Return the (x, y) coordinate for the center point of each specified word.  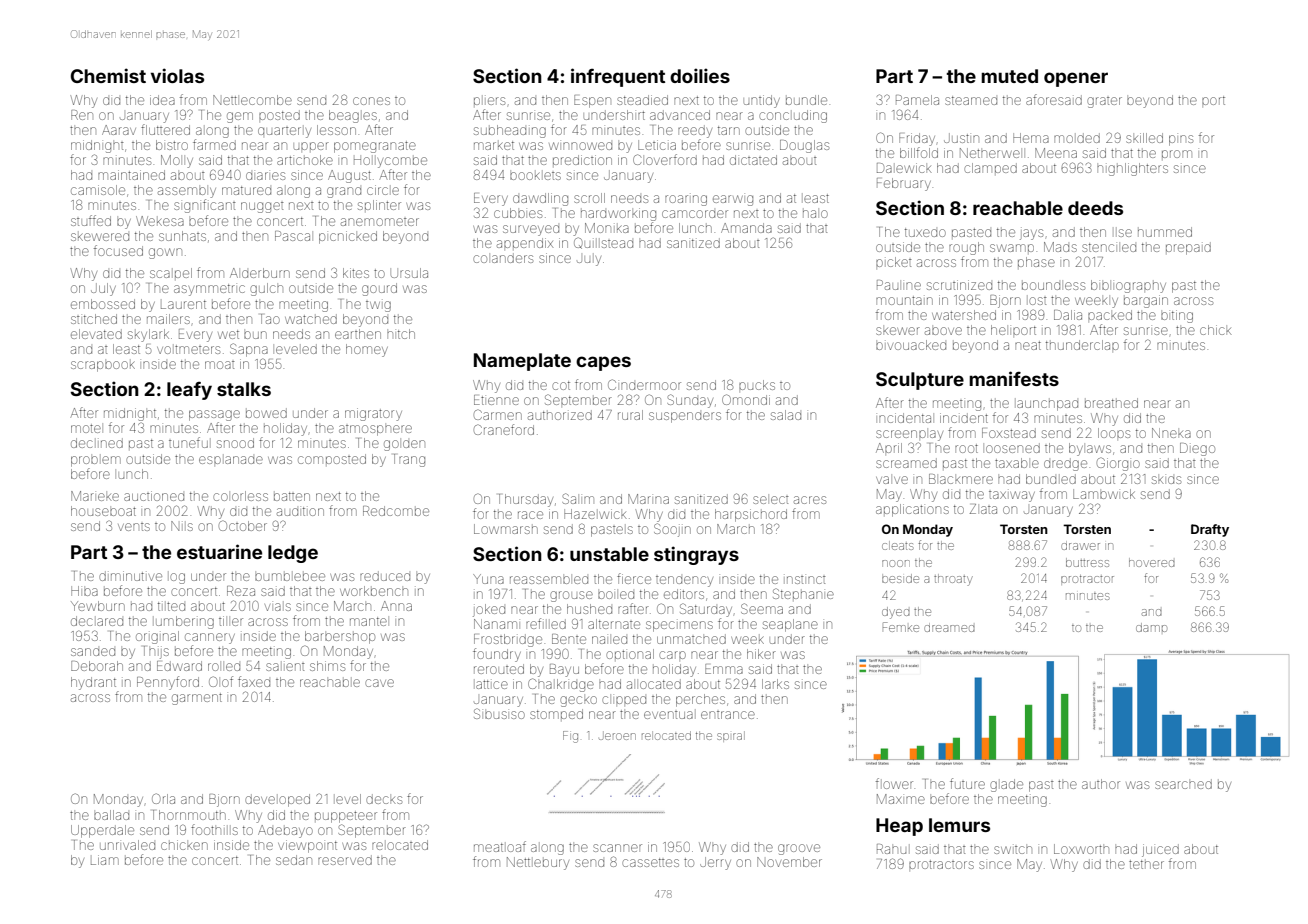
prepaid (1188, 248)
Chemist (108, 75)
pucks (757, 385)
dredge (1065, 464)
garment (197, 699)
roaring (686, 200)
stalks (244, 389)
